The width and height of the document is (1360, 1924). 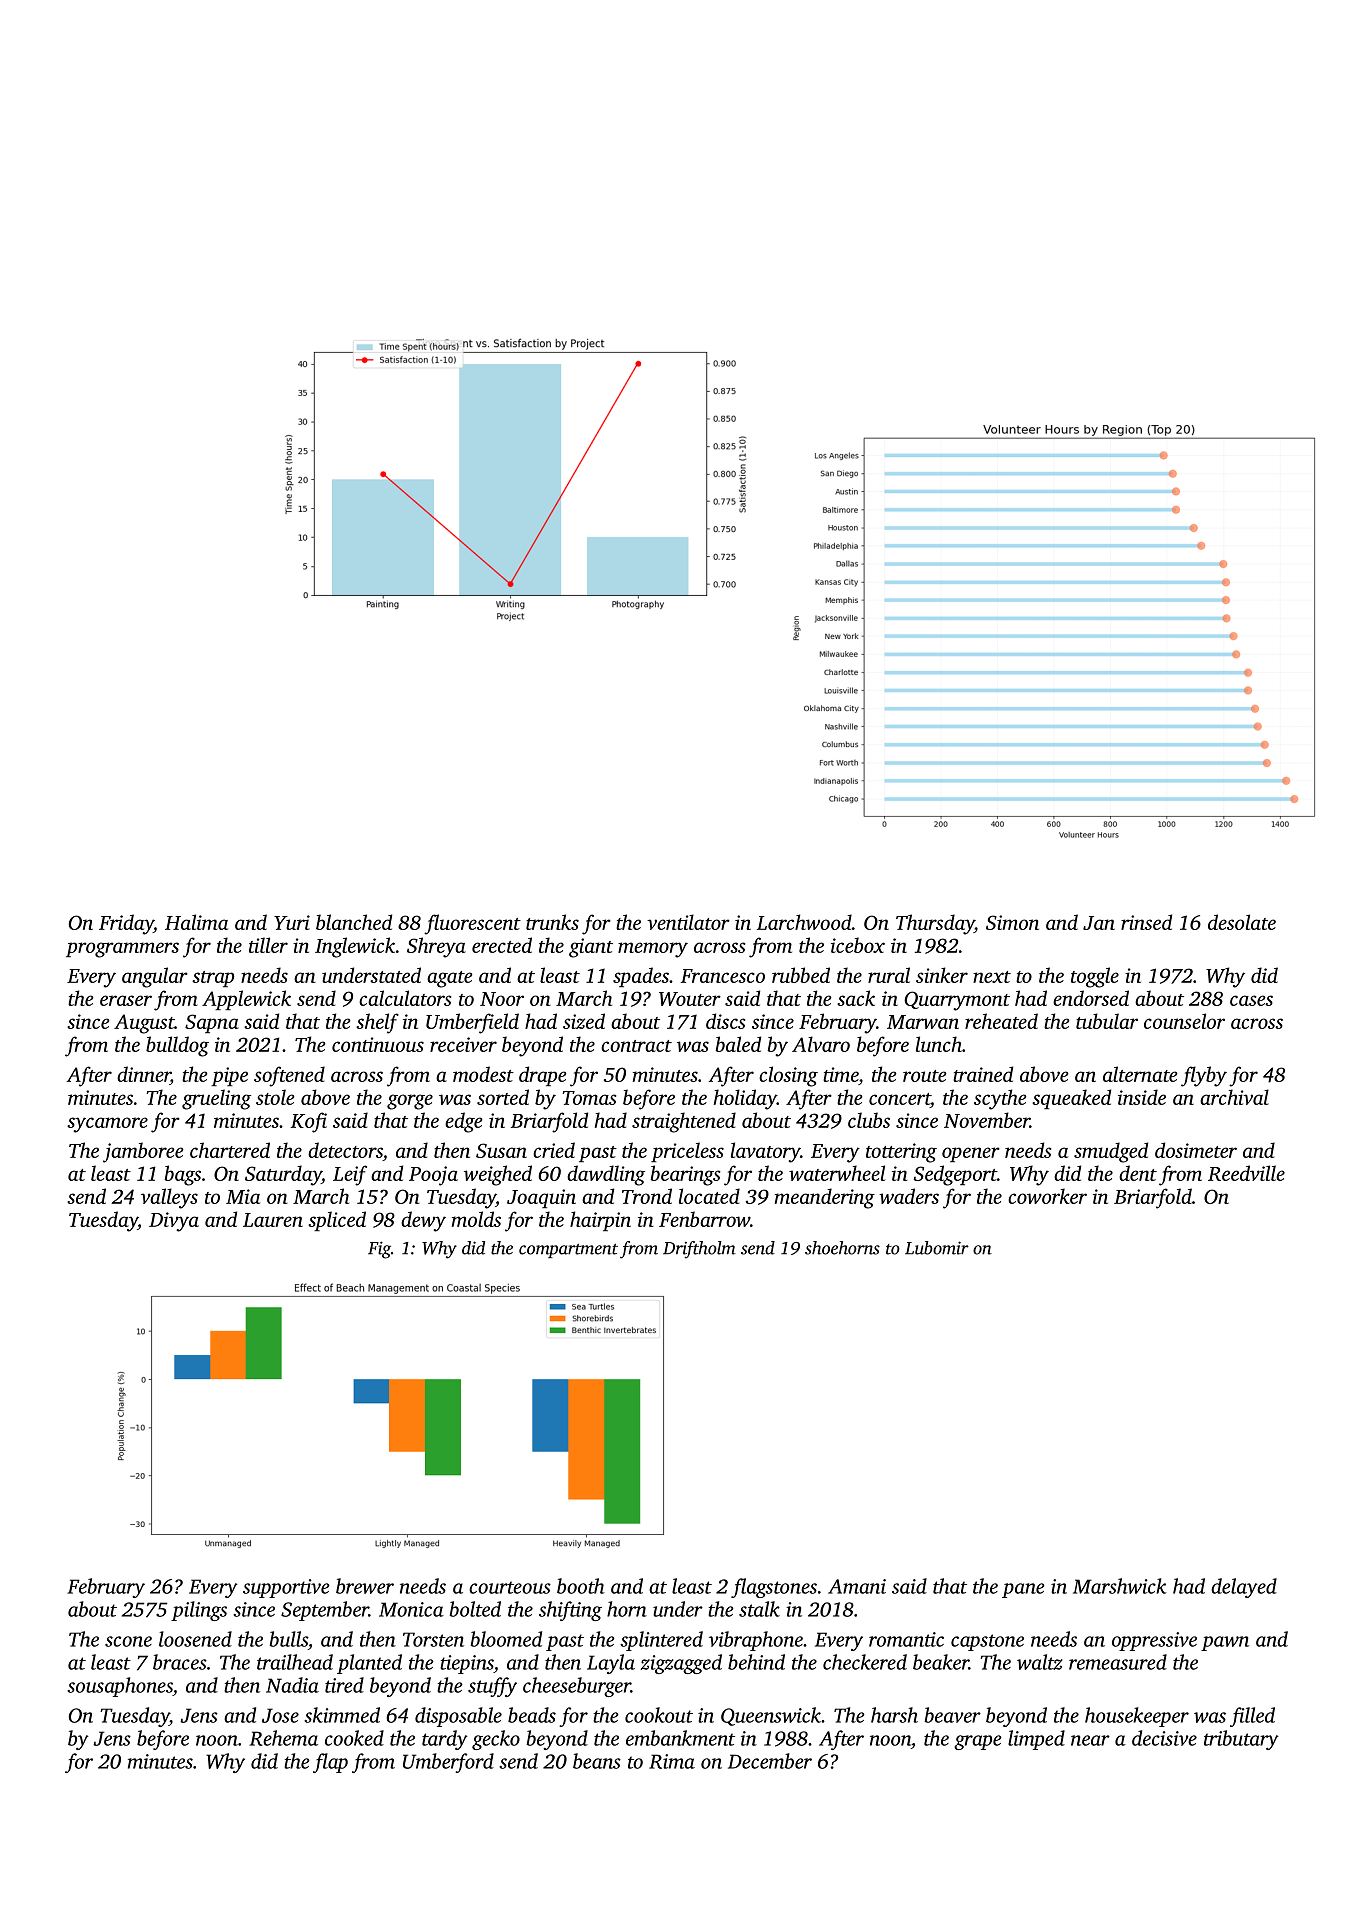 What do you see at coordinates (1047, 1196) in the document?
I see `coworker` at bounding box center [1047, 1196].
